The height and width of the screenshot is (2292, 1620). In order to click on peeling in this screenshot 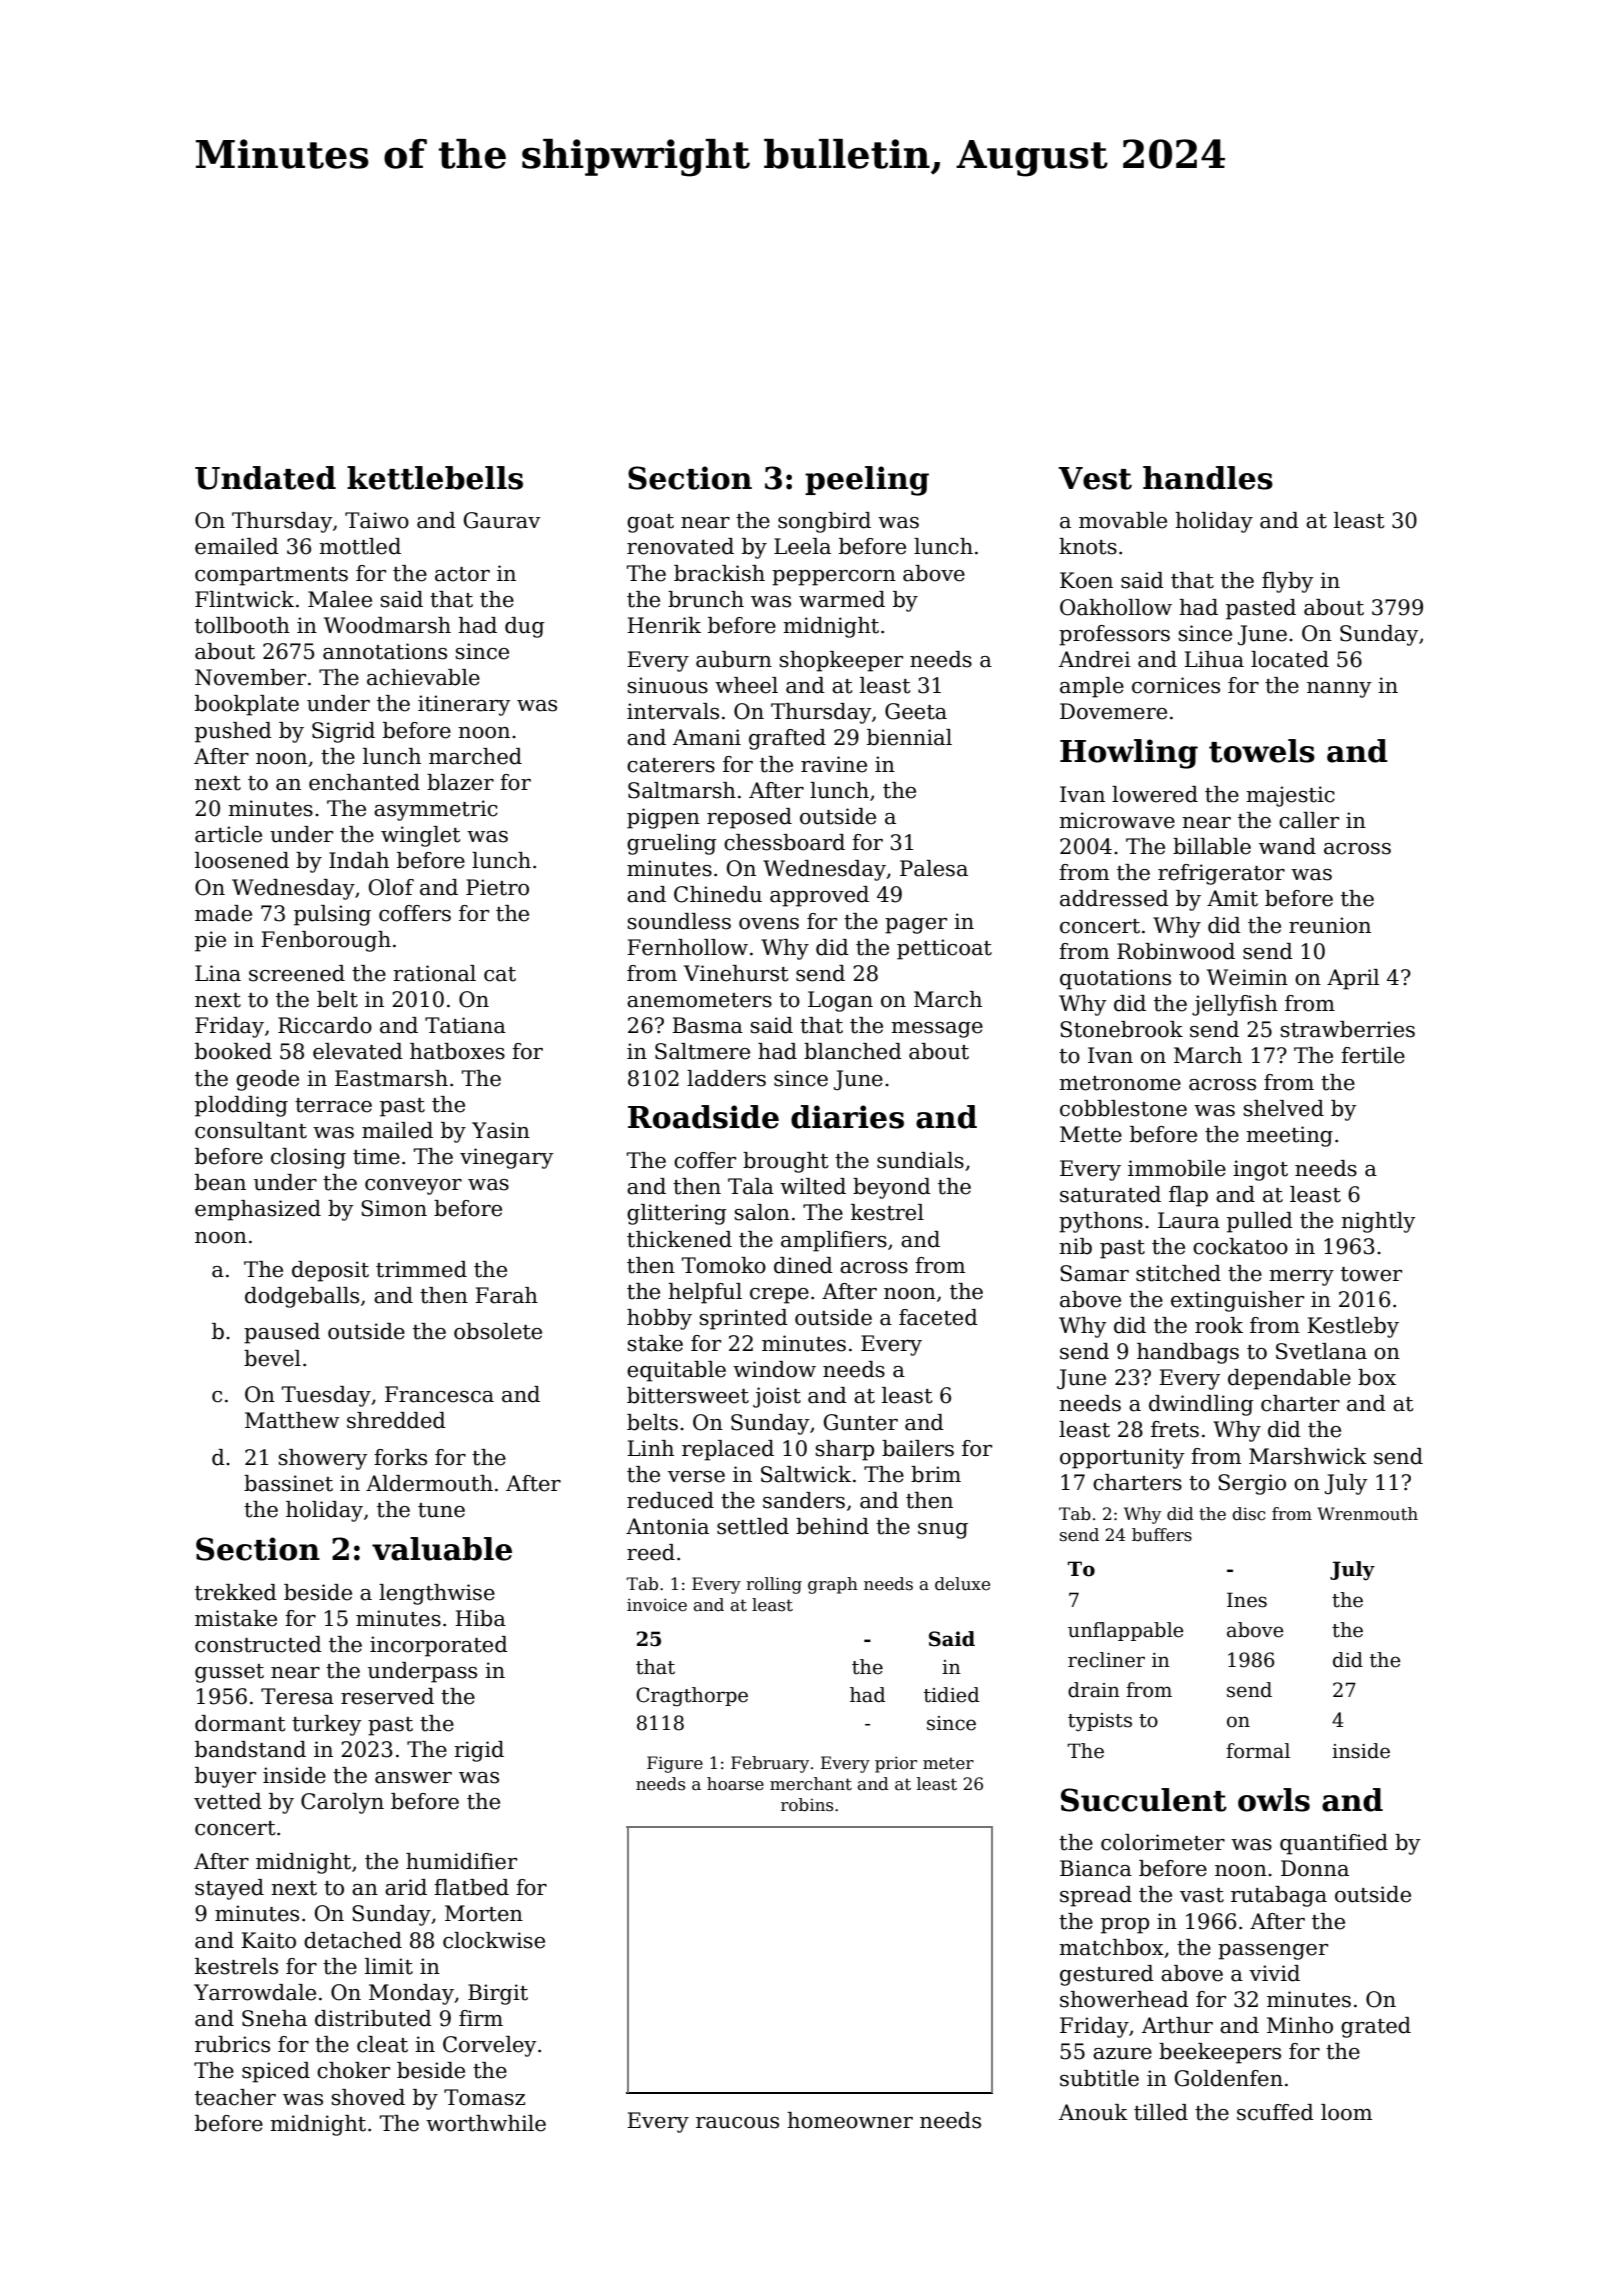, I will do `click(867, 481)`.
